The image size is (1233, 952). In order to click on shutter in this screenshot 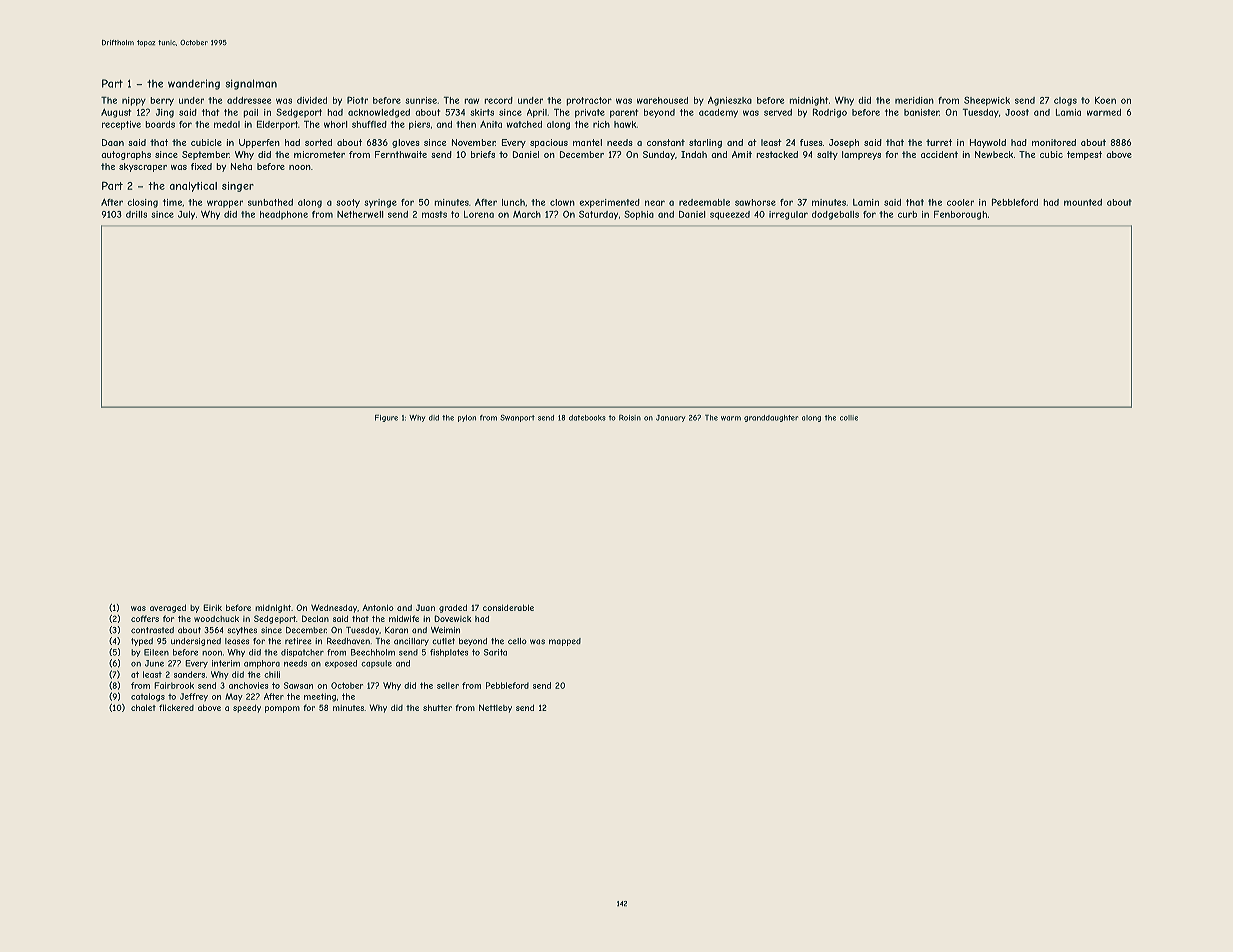, I will do `click(437, 707)`.
